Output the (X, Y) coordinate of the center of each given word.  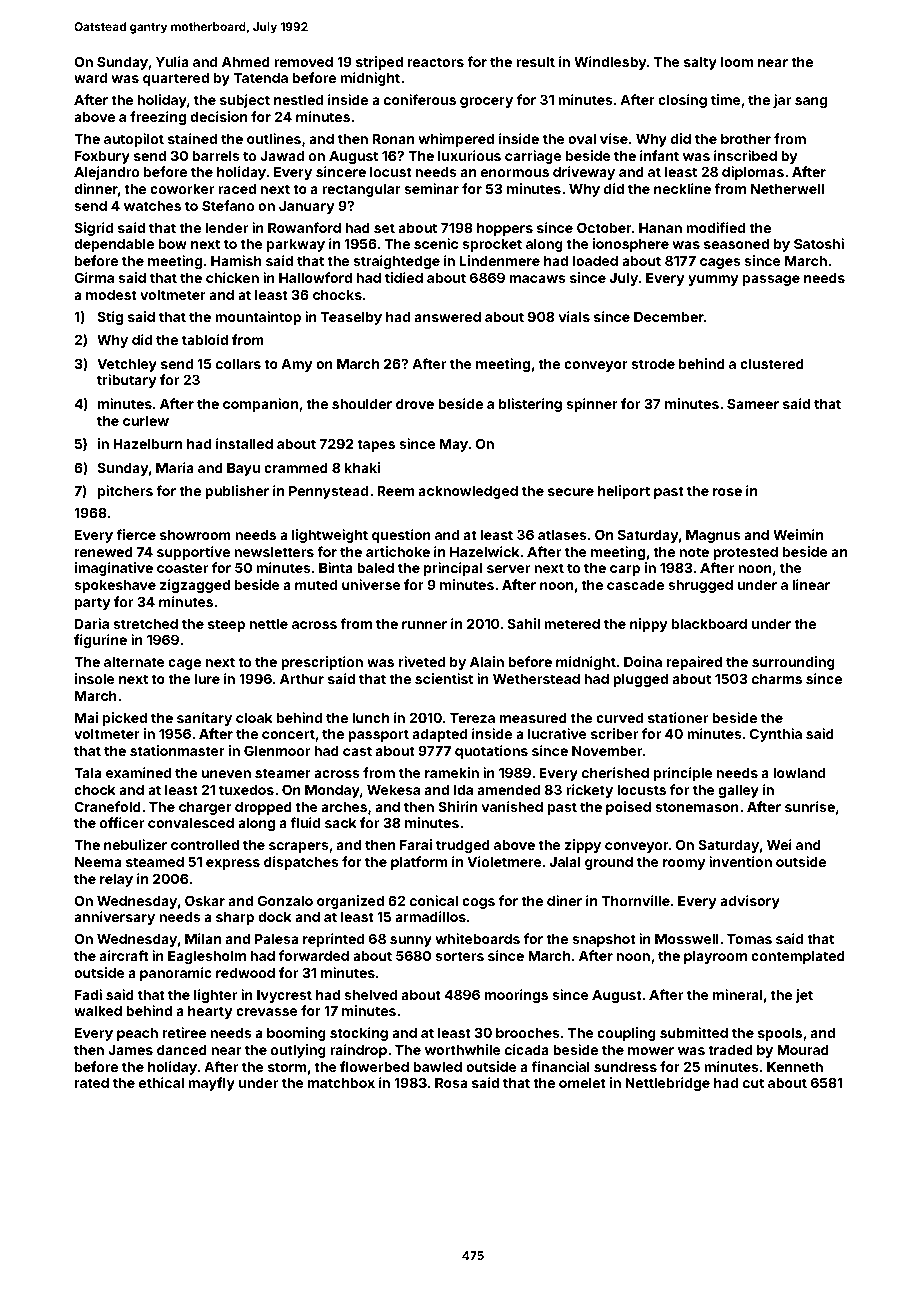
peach (137, 1034)
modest (111, 295)
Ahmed (246, 62)
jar (782, 101)
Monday (332, 791)
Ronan (393, 139)
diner (564, 900)
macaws (538, 279)
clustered (772, 364)
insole (95, 678)
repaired (694, 663)
